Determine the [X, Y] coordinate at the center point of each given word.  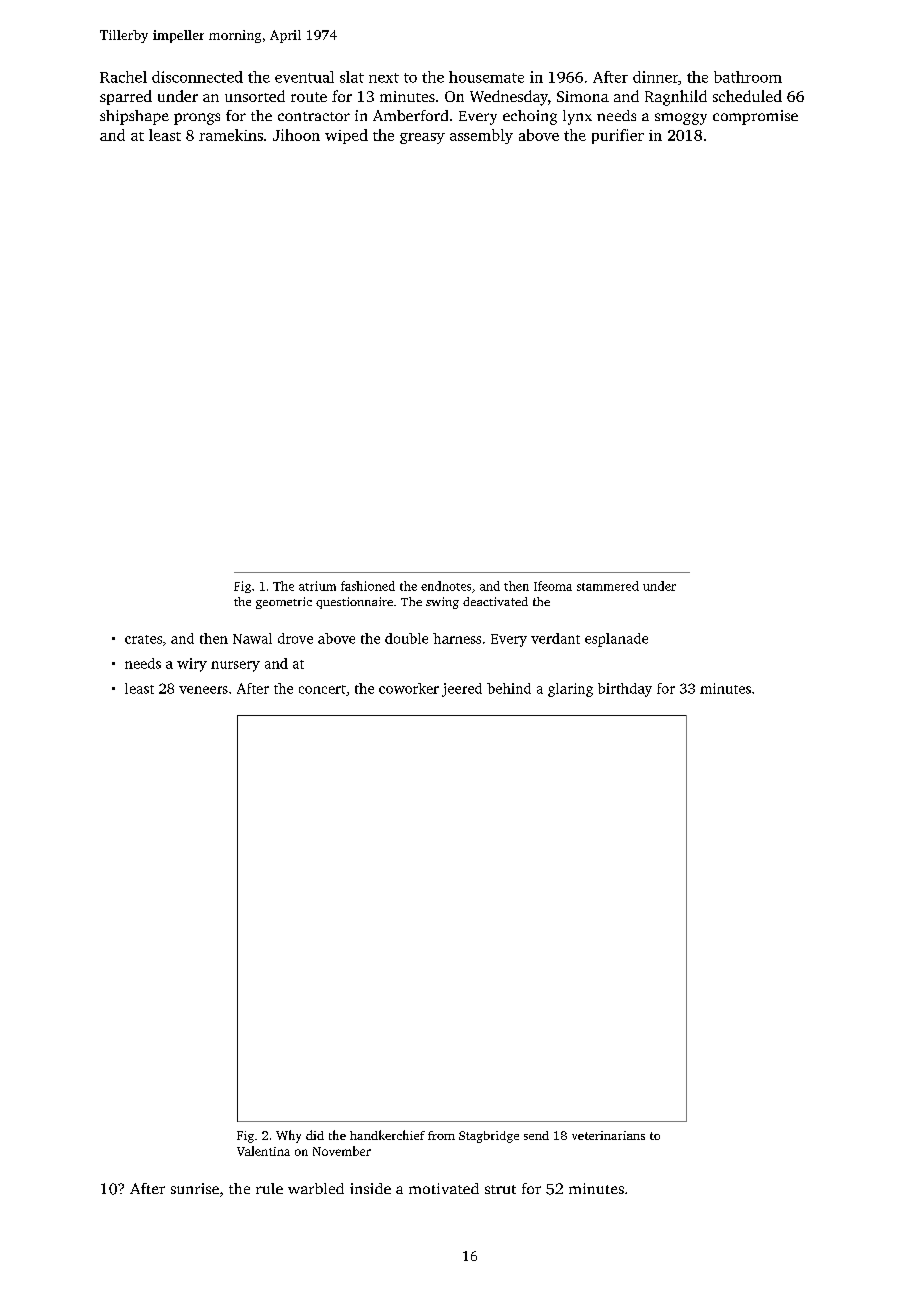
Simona [583, 96]
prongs [197, 119]
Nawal [252, 638]
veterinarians [608, 1135]
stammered [608, 586]
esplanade [616, 640]
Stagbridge [489, 1137]
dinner [655, 77]
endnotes [446, 586]
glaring [570, 690]
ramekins [231, 135]
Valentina [263, 1151]
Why [288, 1136]
